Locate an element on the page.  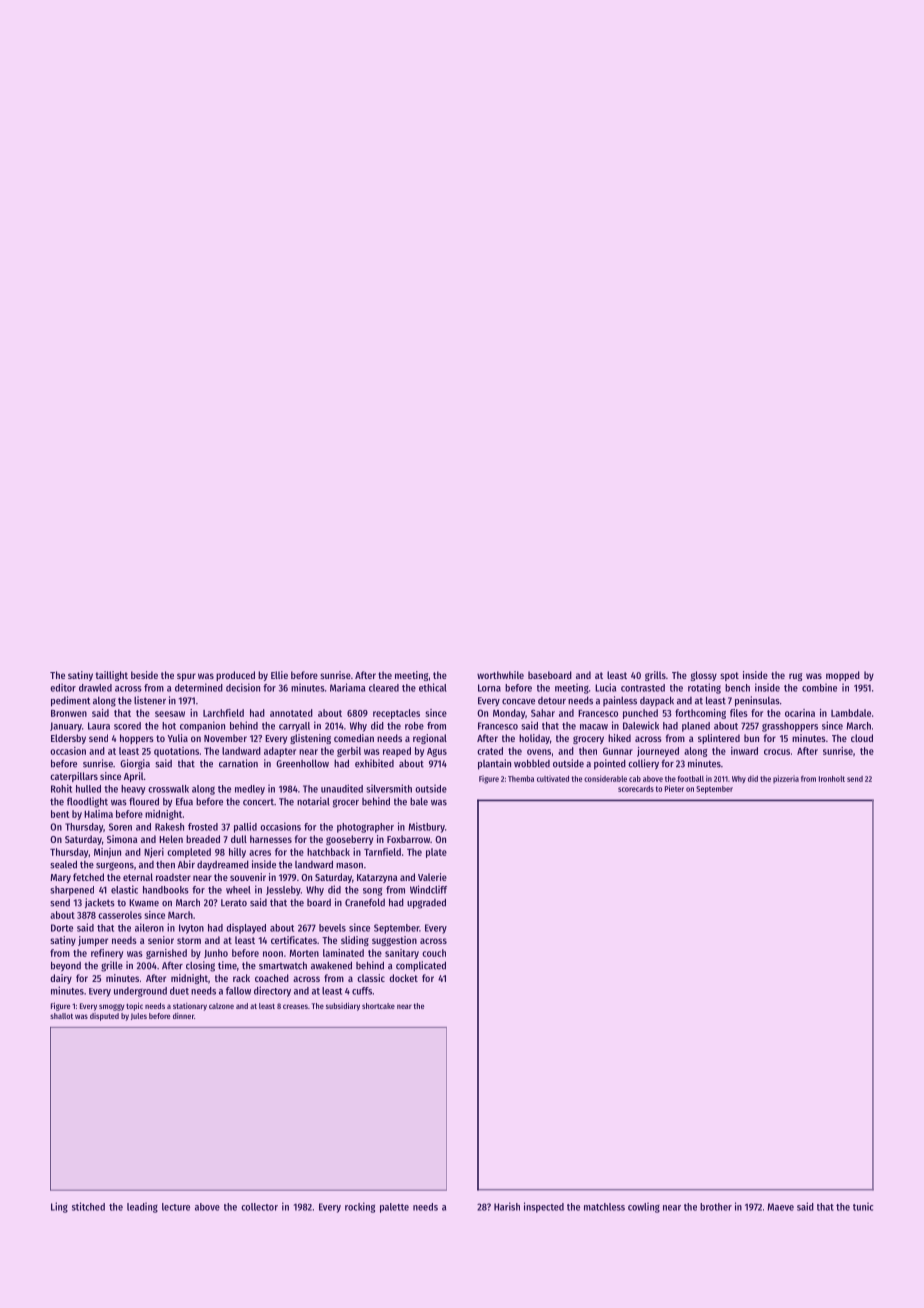
Dorte is located at coordinates (62, 928).
